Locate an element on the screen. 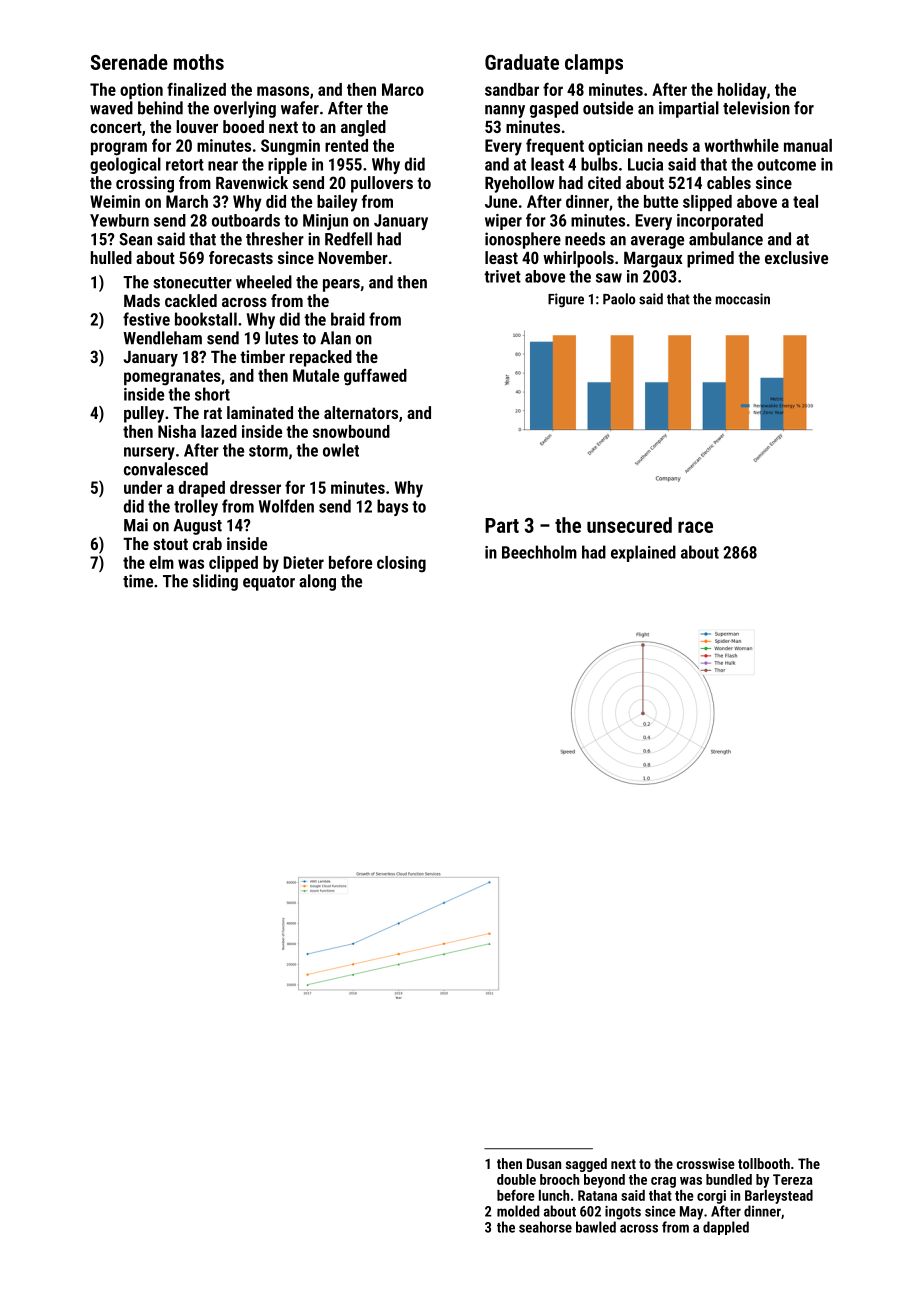 The height and width of the screenshot is (1314, 924). Serenade is located at coordinates (129, 62).
